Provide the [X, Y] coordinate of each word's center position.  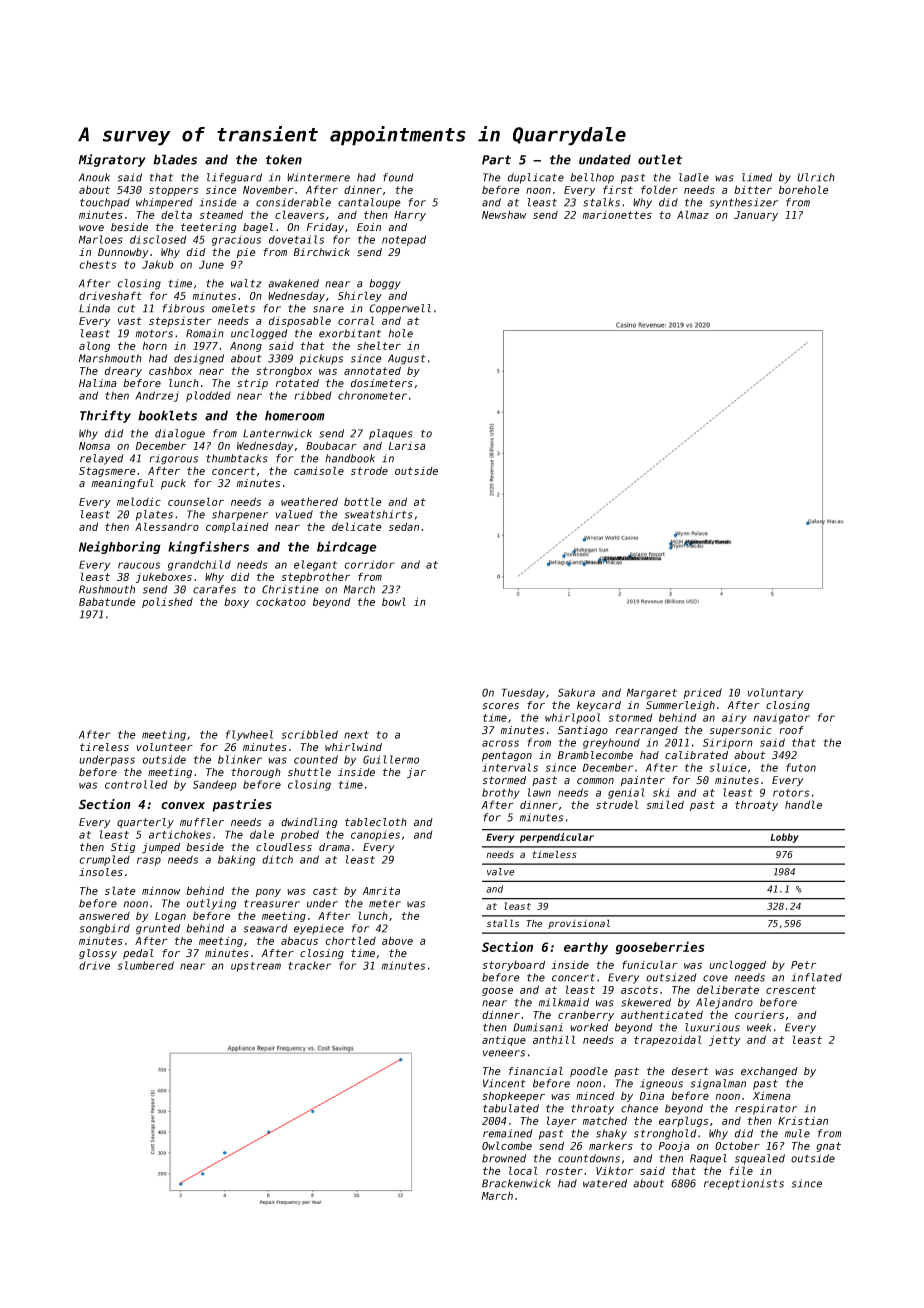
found [398, 177]
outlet [660, 159]
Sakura [576, 692]
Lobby [785, 838]
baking [237, 860]
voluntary [775, 693]
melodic [139, 501]
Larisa [407, 446]
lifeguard [234, 178]
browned [504, 1158]
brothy [501, 793]
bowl [394, 601]
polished [167, 602]
